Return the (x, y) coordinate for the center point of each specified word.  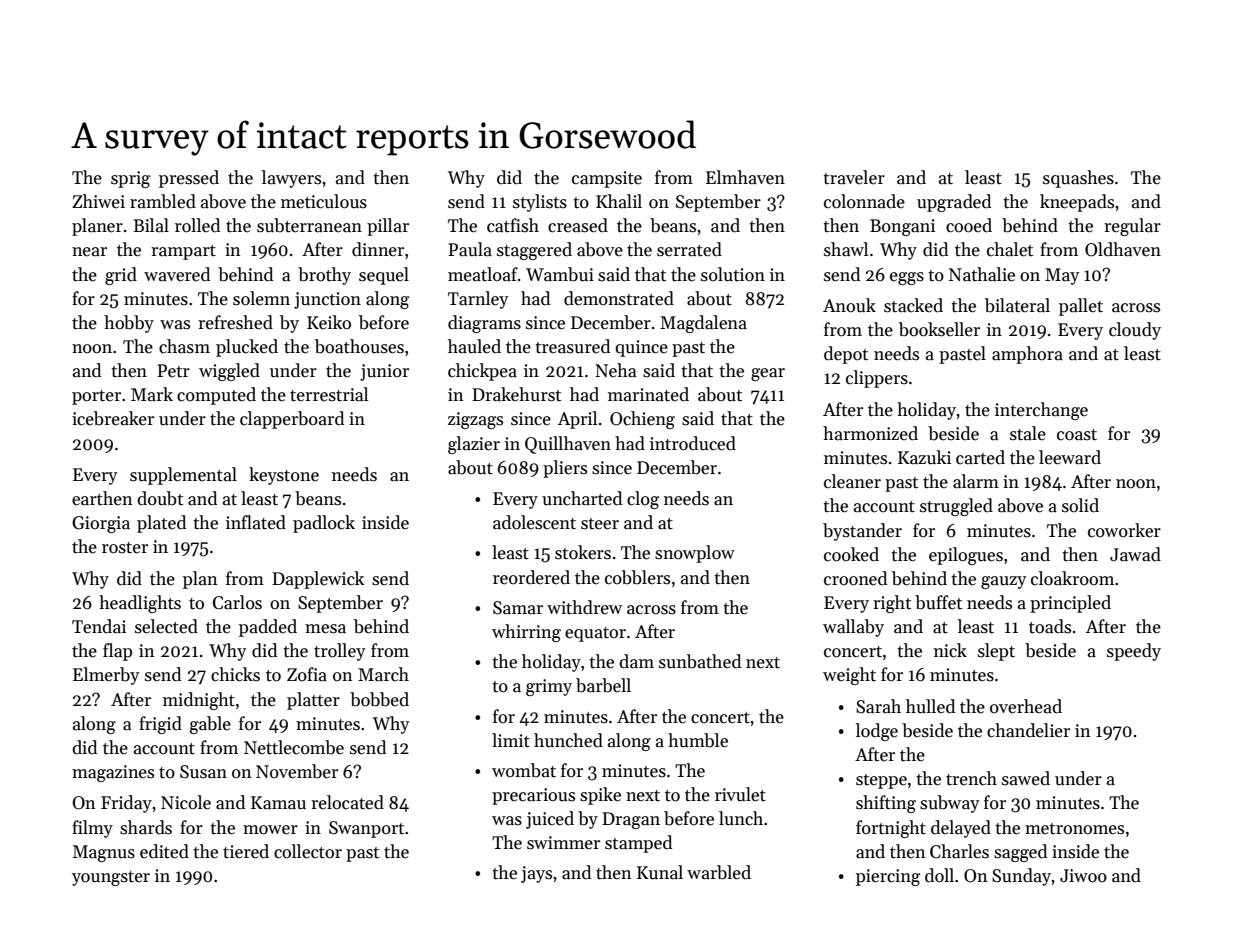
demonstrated (619, 298)
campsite (607, 179)
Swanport (366, 829)
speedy (1134, 652)
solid (1080, 505)
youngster (111, 878)
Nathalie (982, 274)
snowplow (695, 554)
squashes (1078, 179)
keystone (284, 476)
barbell (603, 685)
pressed (189, 179)
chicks (235, 674)
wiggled (229, 372)
